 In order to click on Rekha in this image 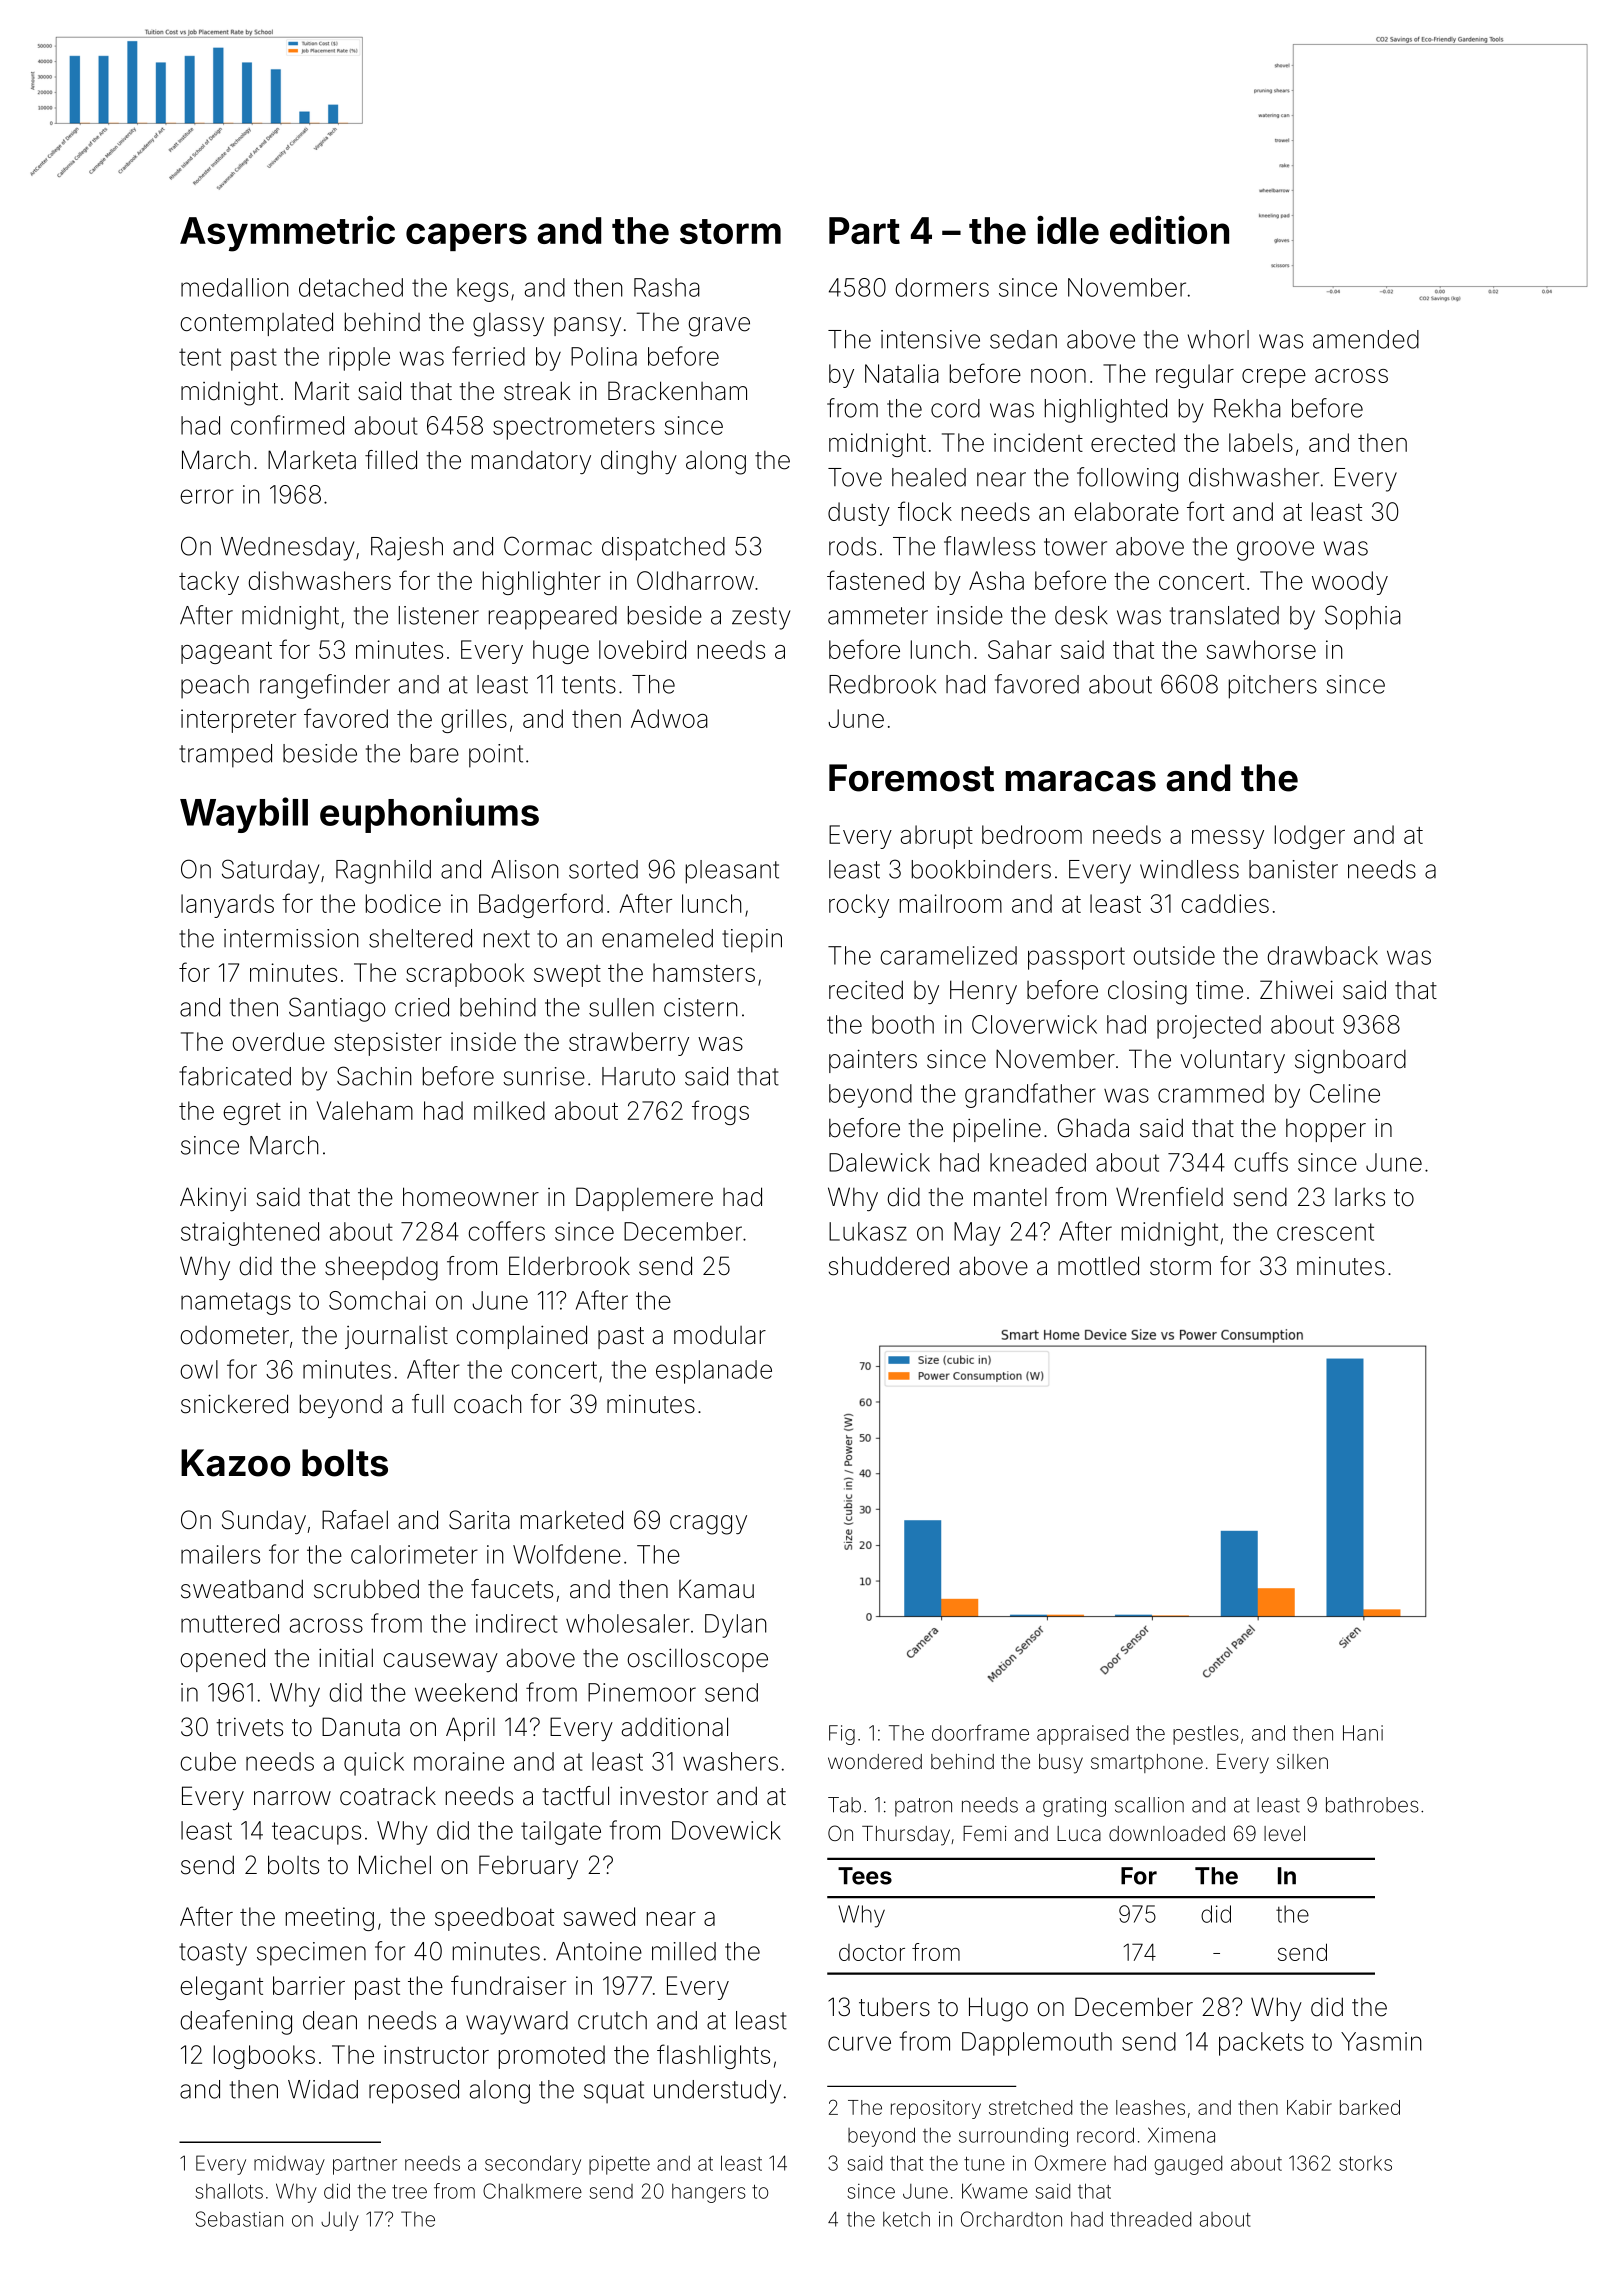, I will do `click(1247, 408)`.
